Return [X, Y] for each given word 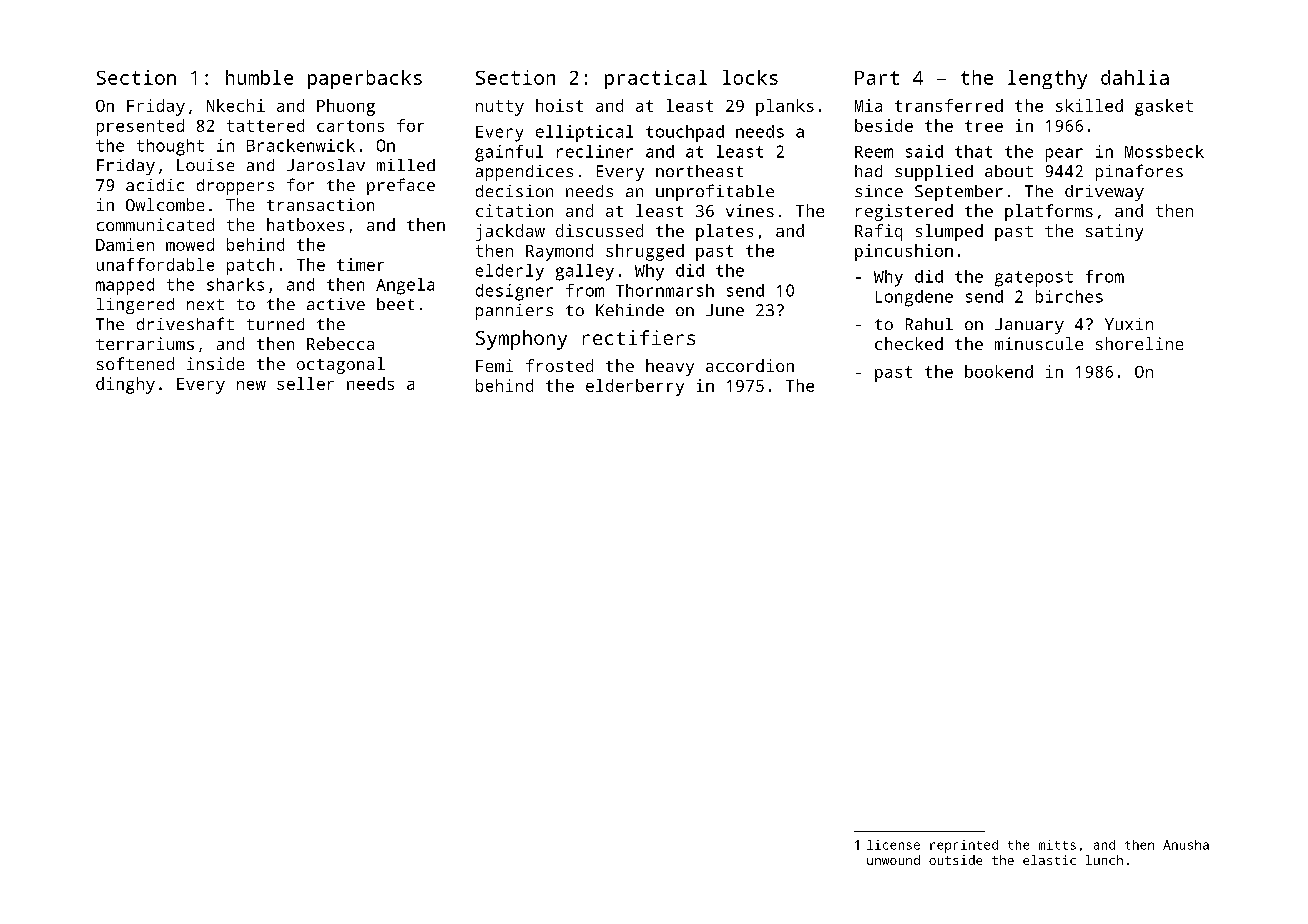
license [893, 845]
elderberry [635, 387]
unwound [893, 860]
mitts [1057, 845]
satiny [1114, 232]
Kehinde [630, 310]
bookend [999, 371]
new [251, 385]
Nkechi [236, 105]
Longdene [914, 298]
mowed [190, 244]
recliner [595, 151]
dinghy [125, 385]
